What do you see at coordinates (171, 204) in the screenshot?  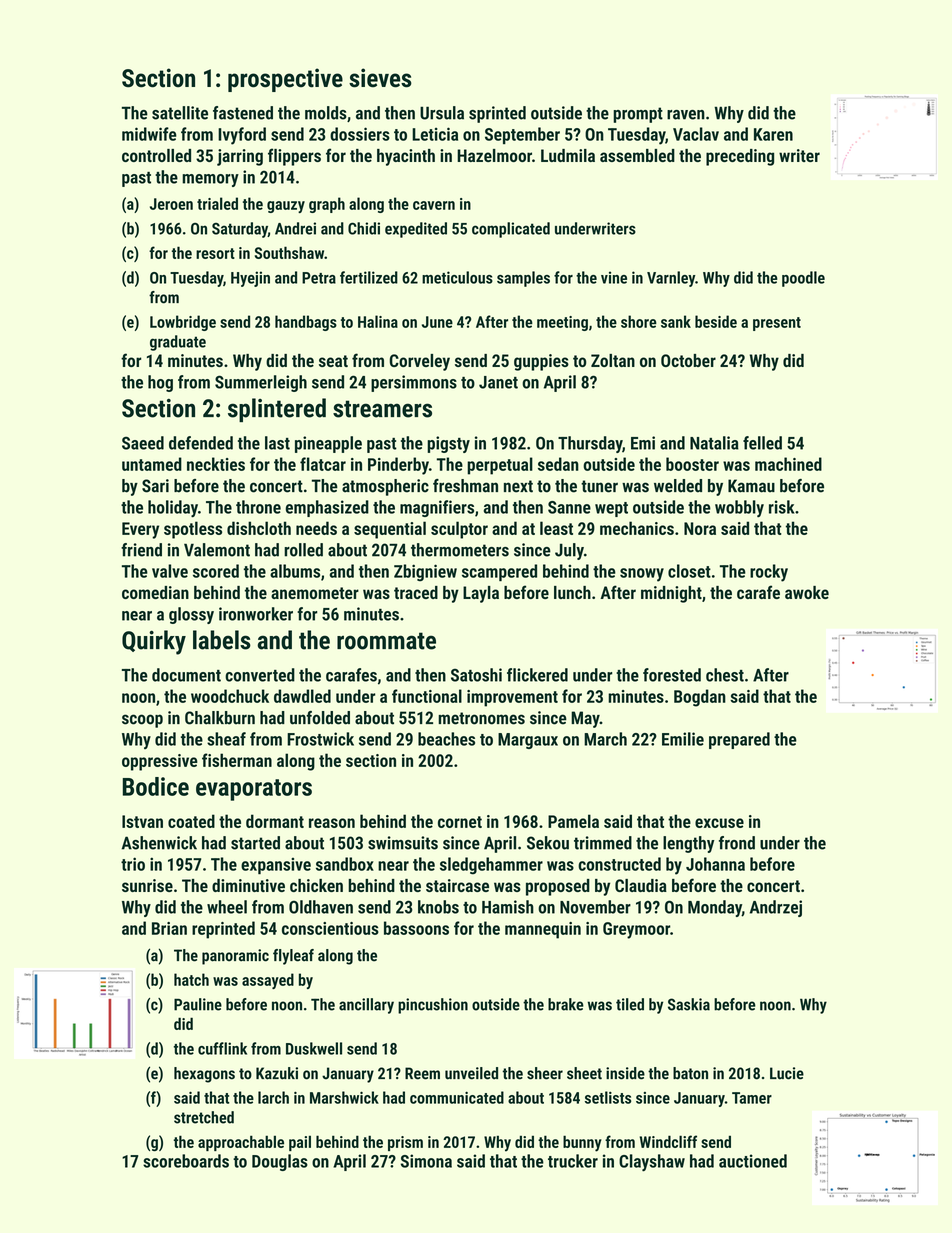 I see `Jeroen` at bounding box center [171, 204].
